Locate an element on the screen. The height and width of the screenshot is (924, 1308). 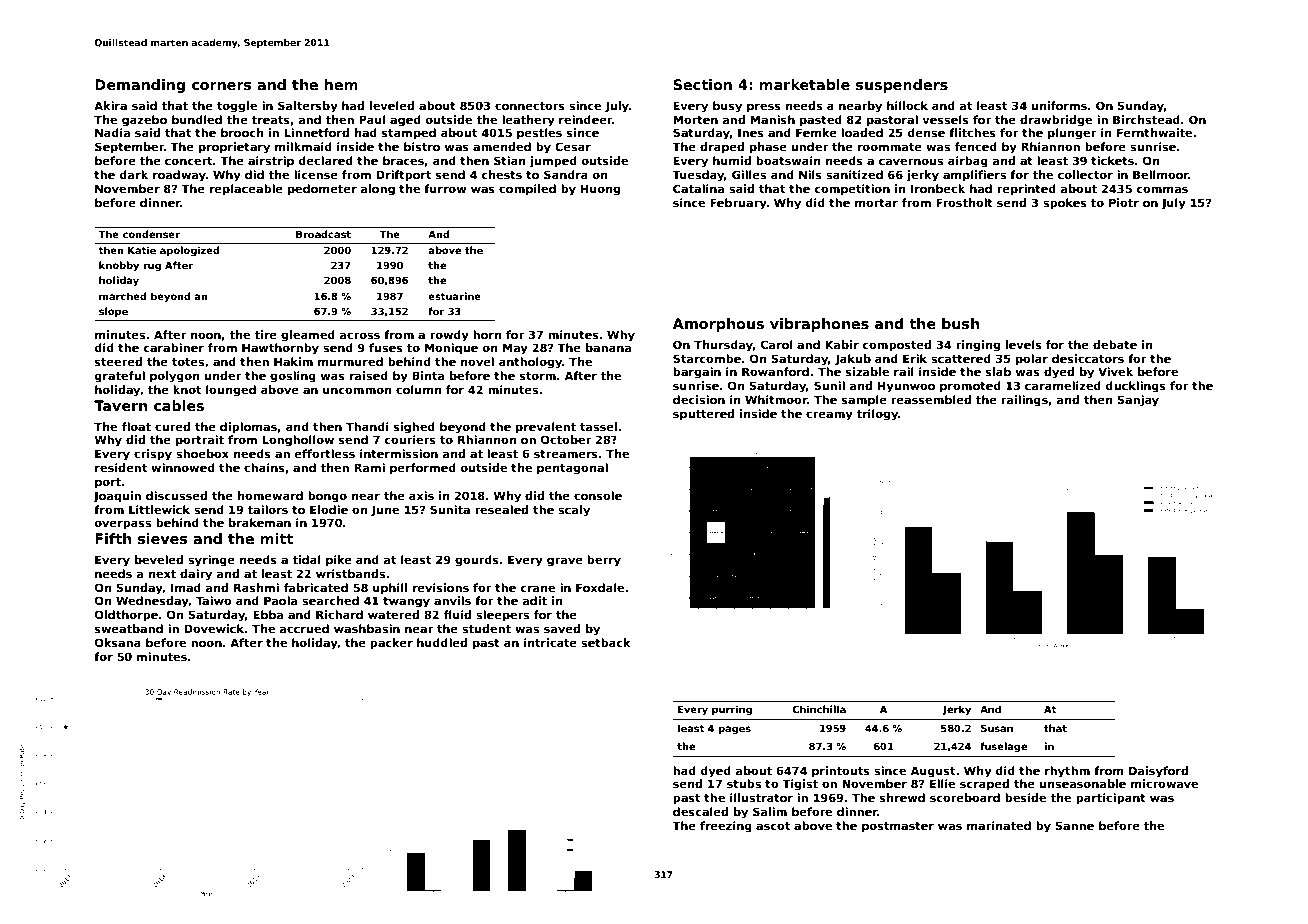
ringing is located at coordinates (978, 346).
